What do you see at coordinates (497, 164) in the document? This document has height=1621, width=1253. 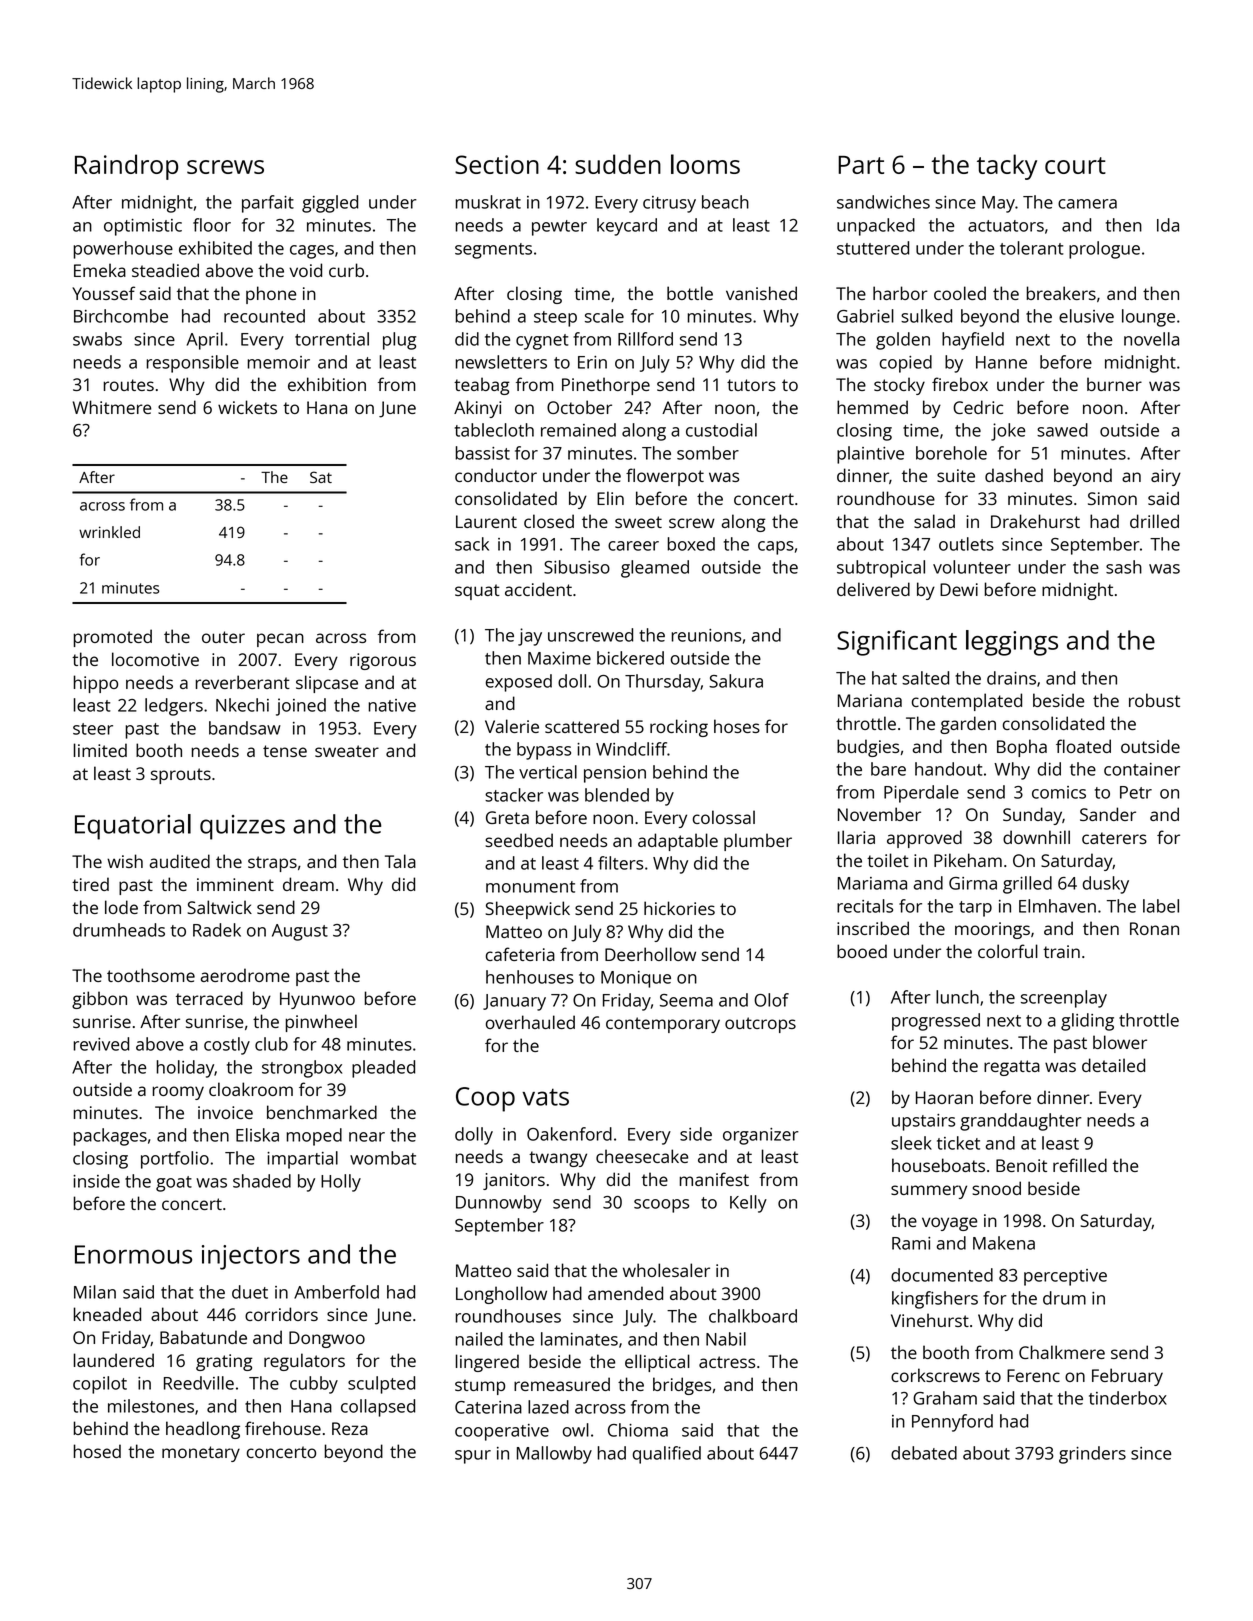 I see `Section` at bounding box center [497, 164].
